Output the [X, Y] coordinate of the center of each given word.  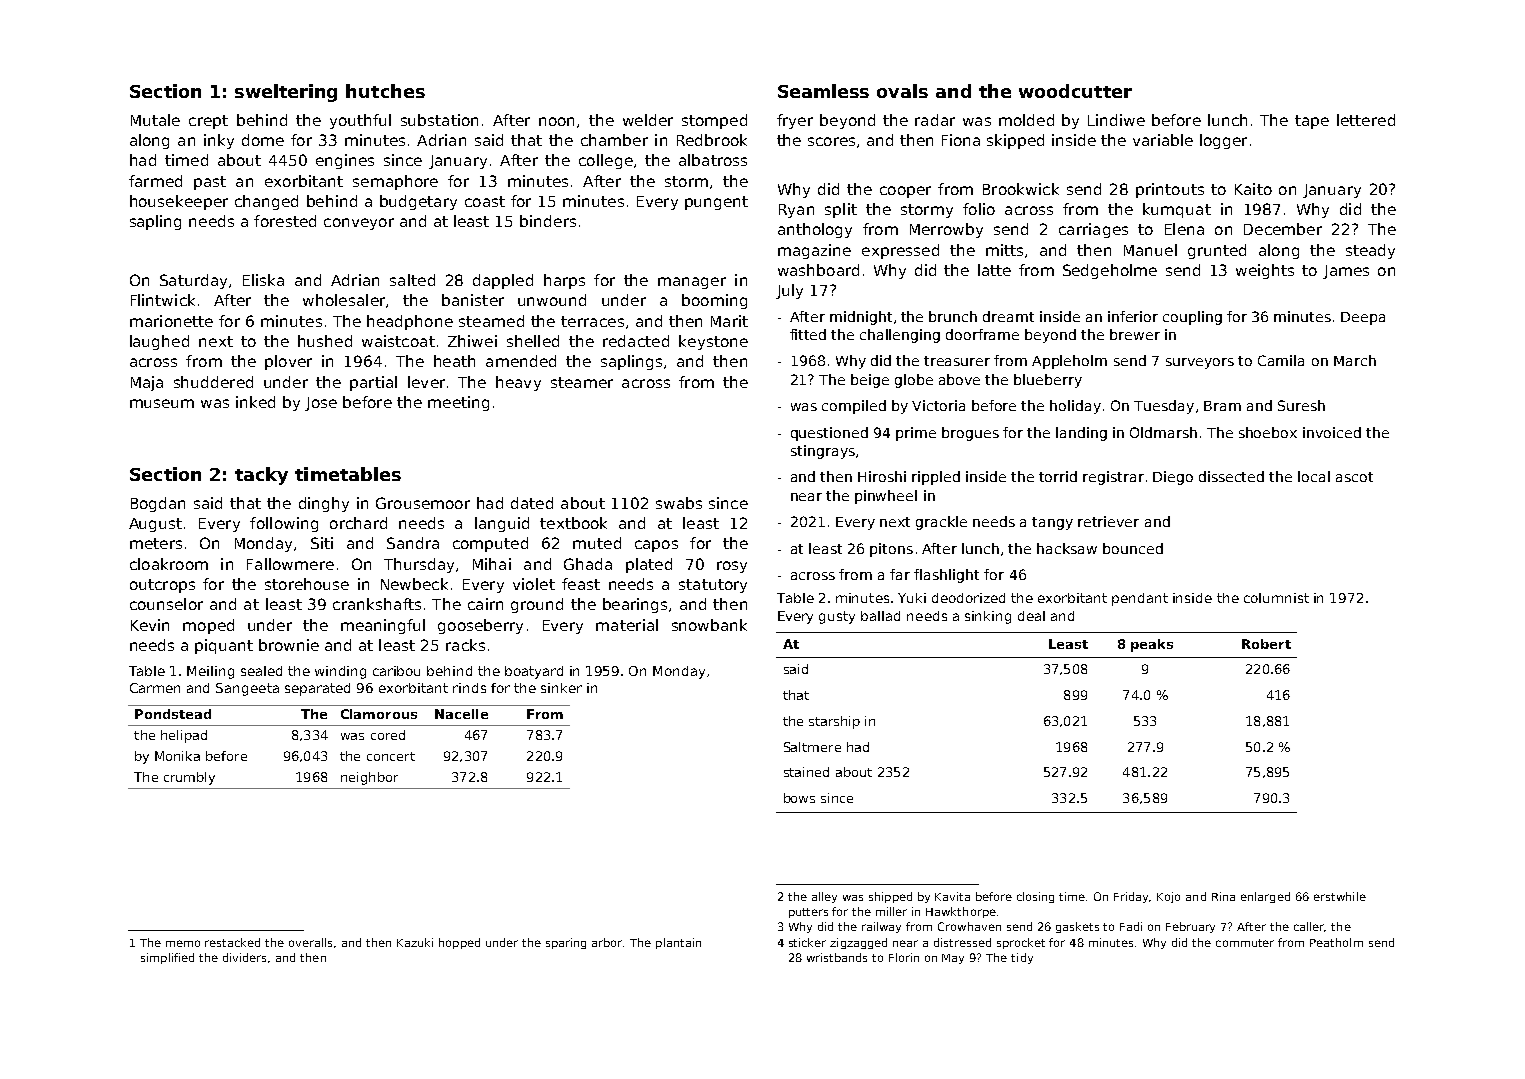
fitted [808, 334]
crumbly [189, 778]
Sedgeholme [1110, 271]
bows [799, 798]
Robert [1266, 644]
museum [162, 403]
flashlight [946, 576]
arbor [608, 942]
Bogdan [158, 504]
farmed [155, 181]
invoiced [1332, 432]
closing [1035, 897]
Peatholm [1336, 942]
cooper [905, 192]
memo [183, 943]
